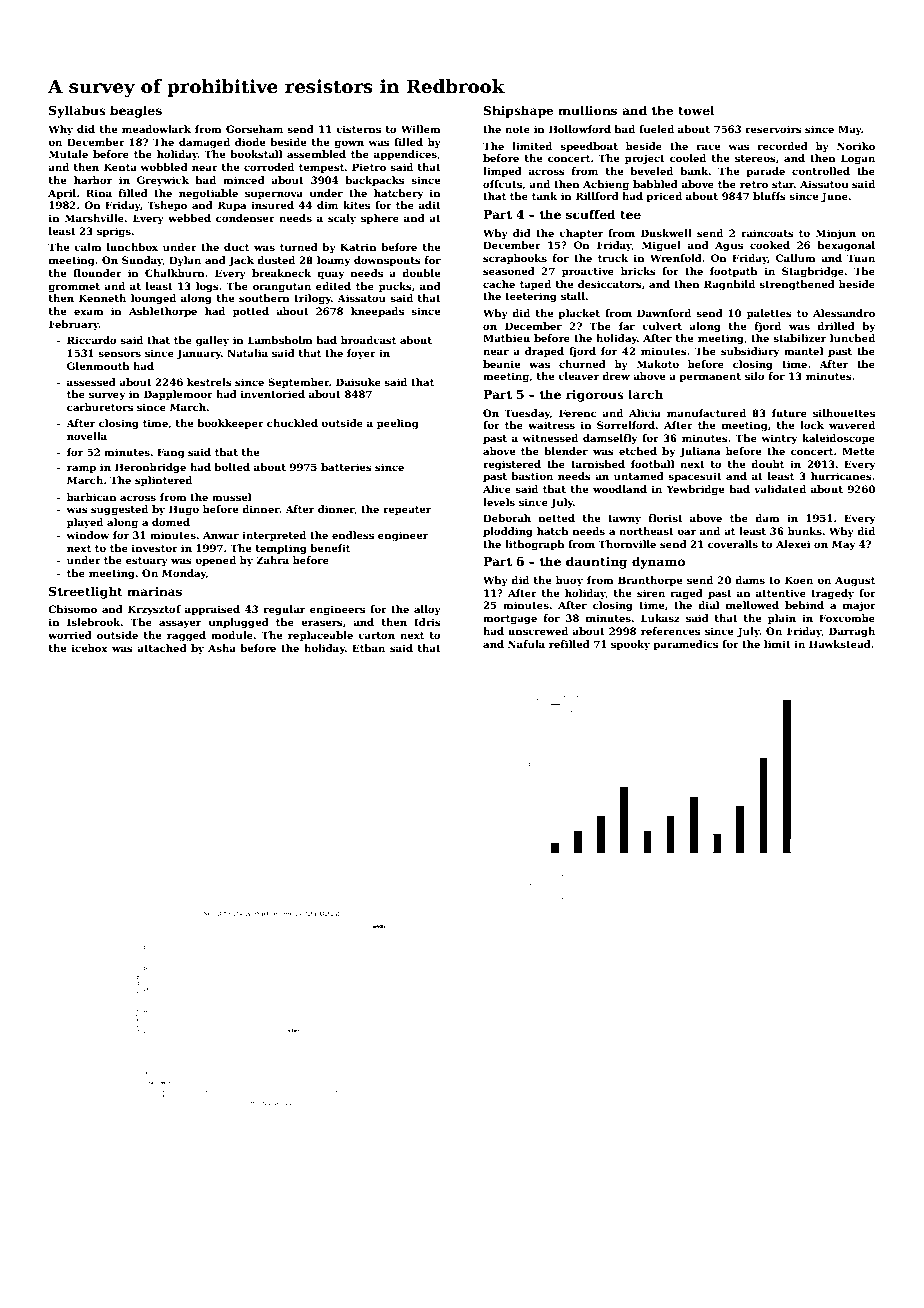 The width and height of the document is (924, 1308). Describe the element at coordinates (847, 618) in the document. I see `Foxcombe` at that location.
